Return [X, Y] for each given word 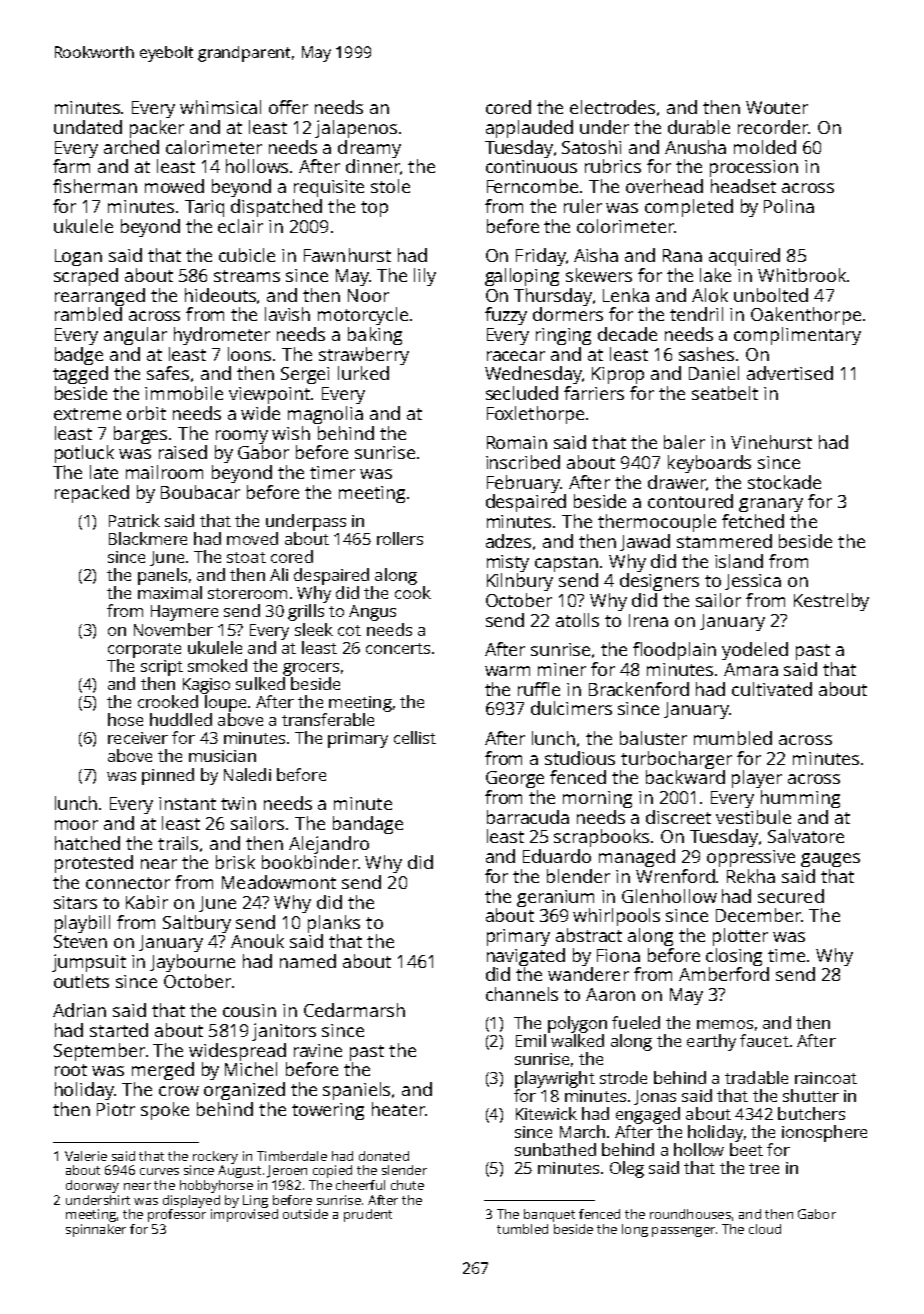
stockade [784, 482]
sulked [260, 683]
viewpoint [269, 395]
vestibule [753, 817]
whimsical [220, 107]
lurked [363, 373]
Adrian [79, 1010]
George [515, 779]
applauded [529, 129]
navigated [526, 957]
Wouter [777, 107]
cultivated [772, 689]
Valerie [86, 1156]
